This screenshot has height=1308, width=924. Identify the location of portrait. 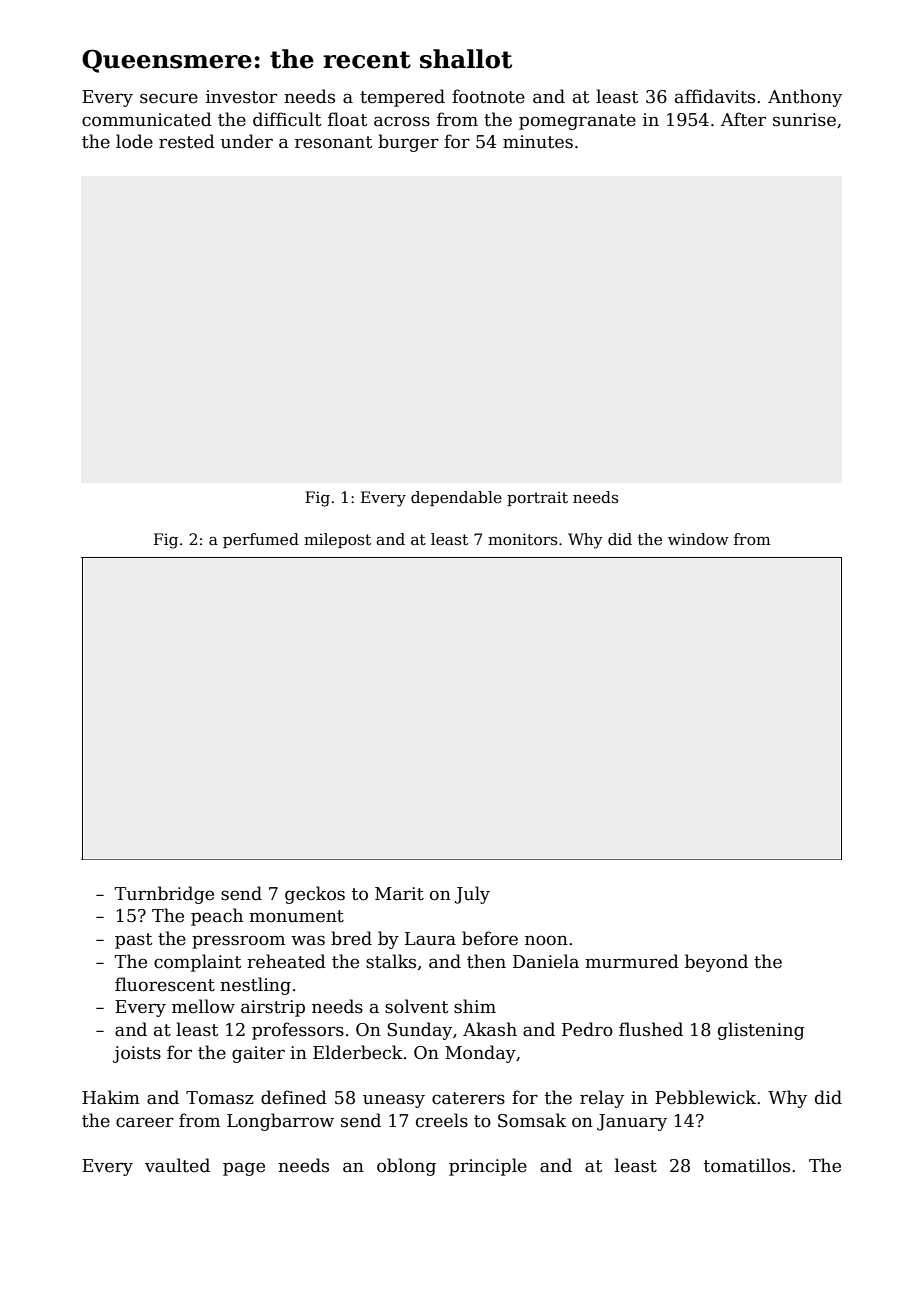
(537, 499).
